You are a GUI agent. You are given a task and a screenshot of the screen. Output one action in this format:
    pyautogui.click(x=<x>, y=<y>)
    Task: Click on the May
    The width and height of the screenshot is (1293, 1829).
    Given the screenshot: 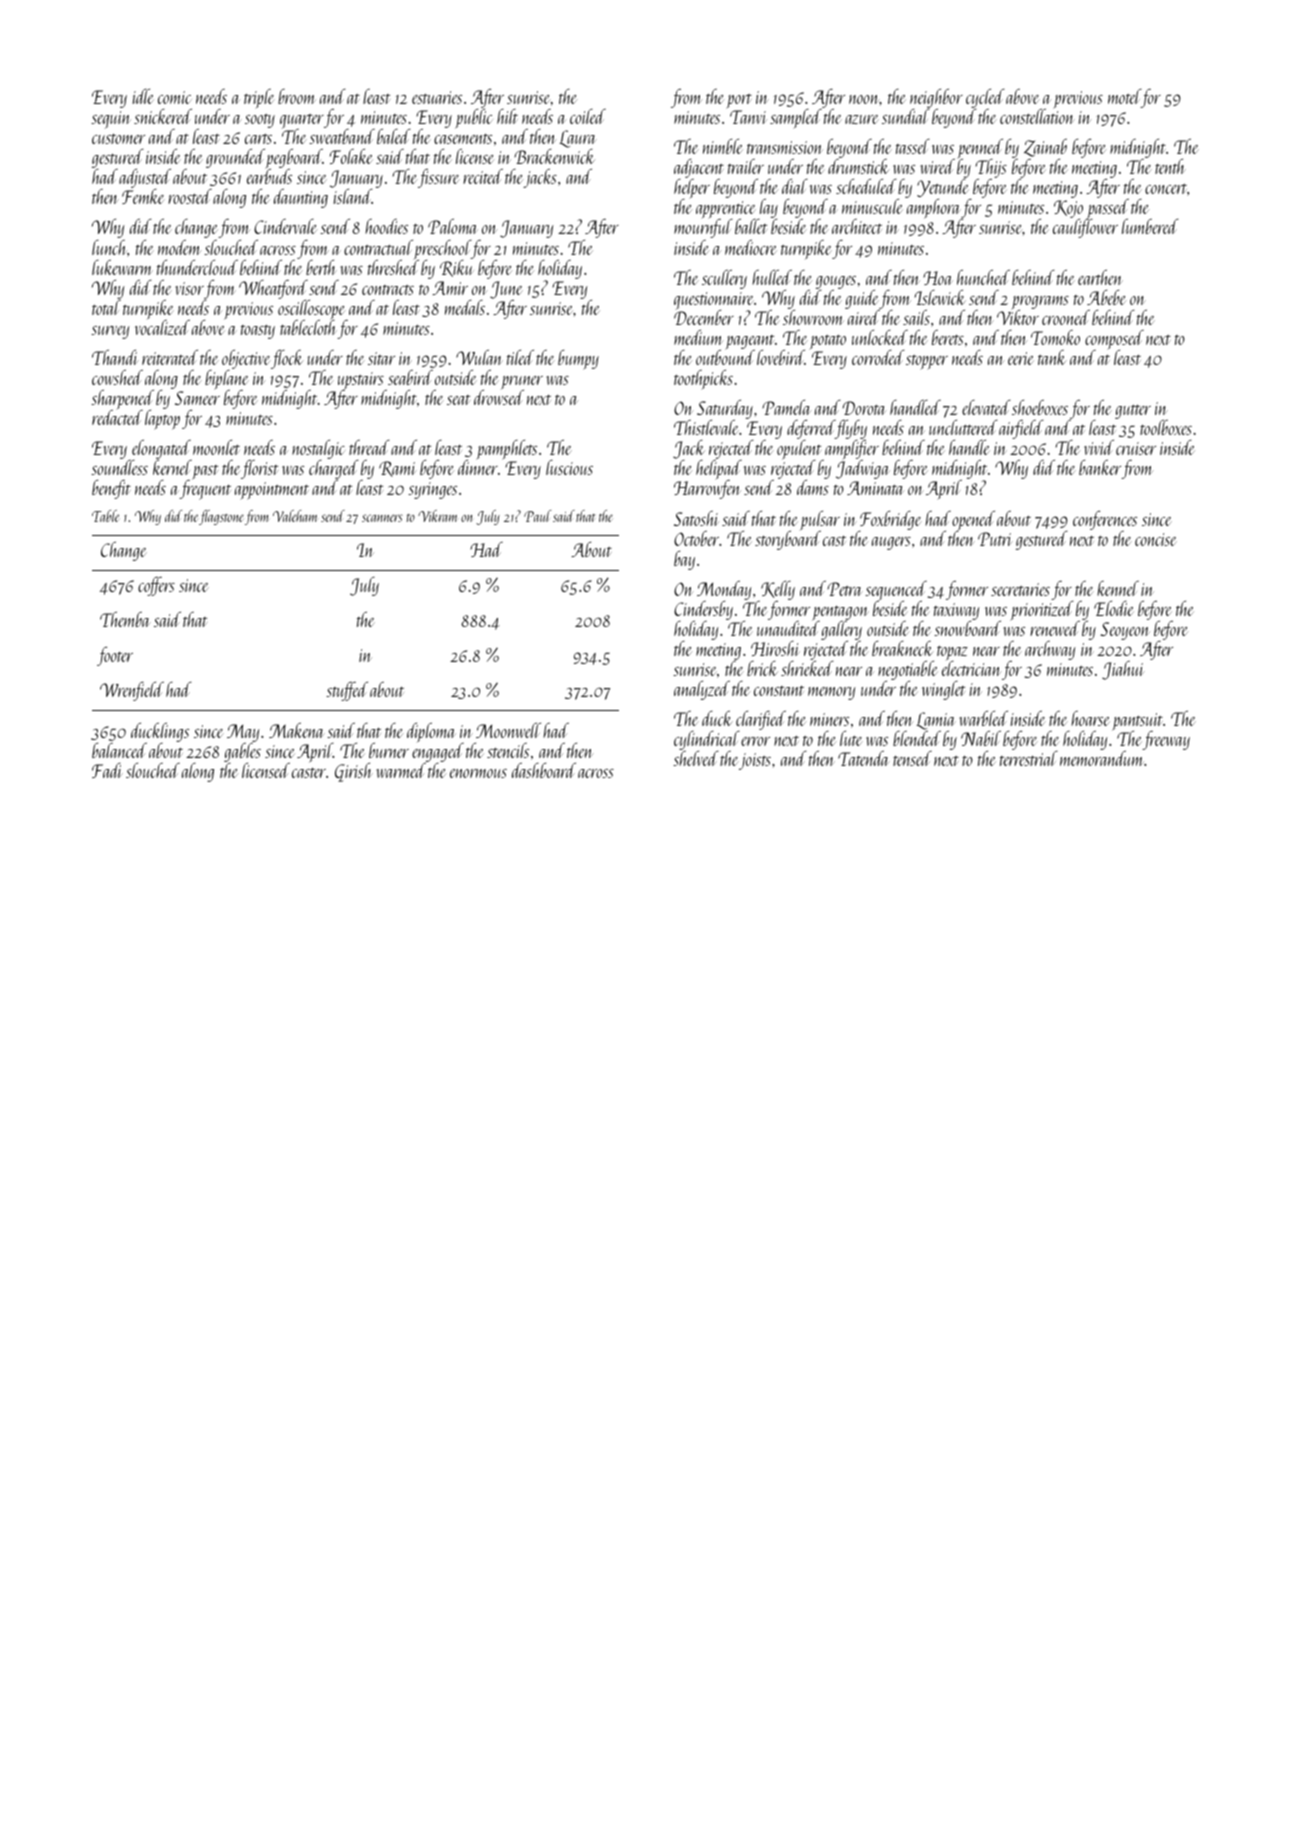 What is the action you would take?
    pyautogui.click(x=243, y=733)
